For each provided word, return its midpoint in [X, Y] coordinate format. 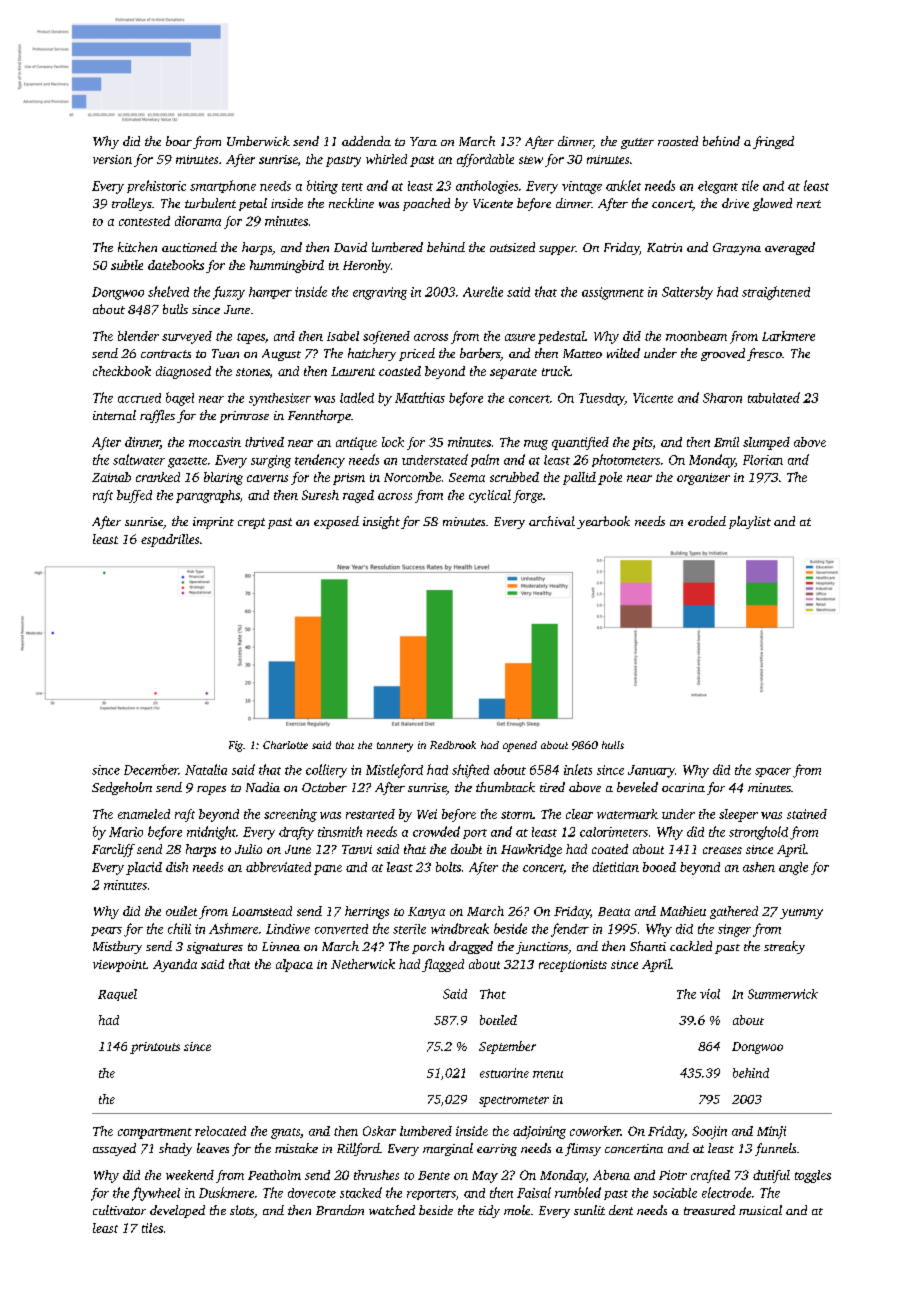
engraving [380, 293]
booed [659, 867]
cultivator [119, 1210]
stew [531, 160]
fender [570, 930]
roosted [678, 141]
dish [177, 867]
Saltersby [687, 293]
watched [392, 1210]
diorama [198, 221]
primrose [244, 417]
